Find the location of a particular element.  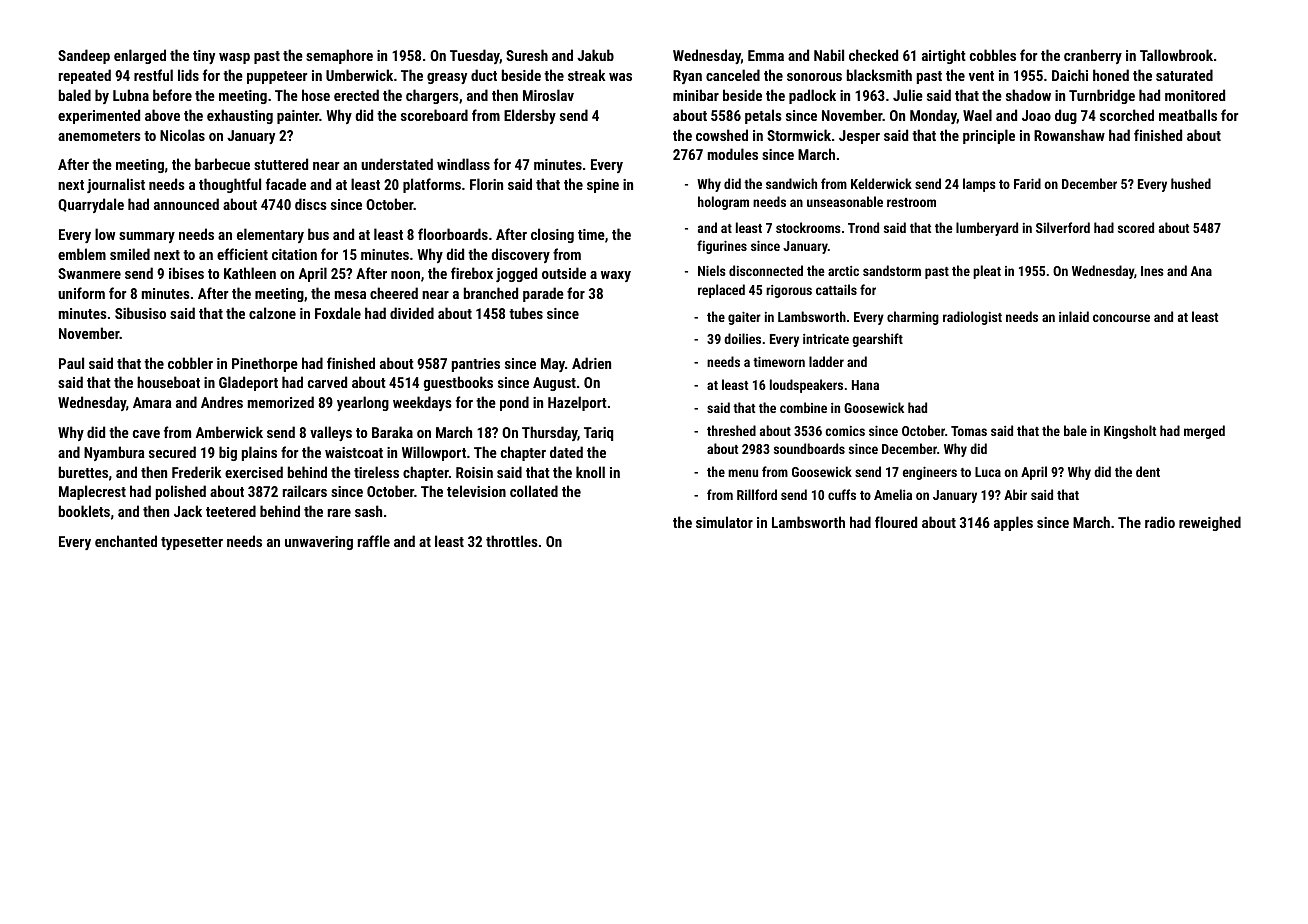

throttles is located at coordinates (512, 541).
